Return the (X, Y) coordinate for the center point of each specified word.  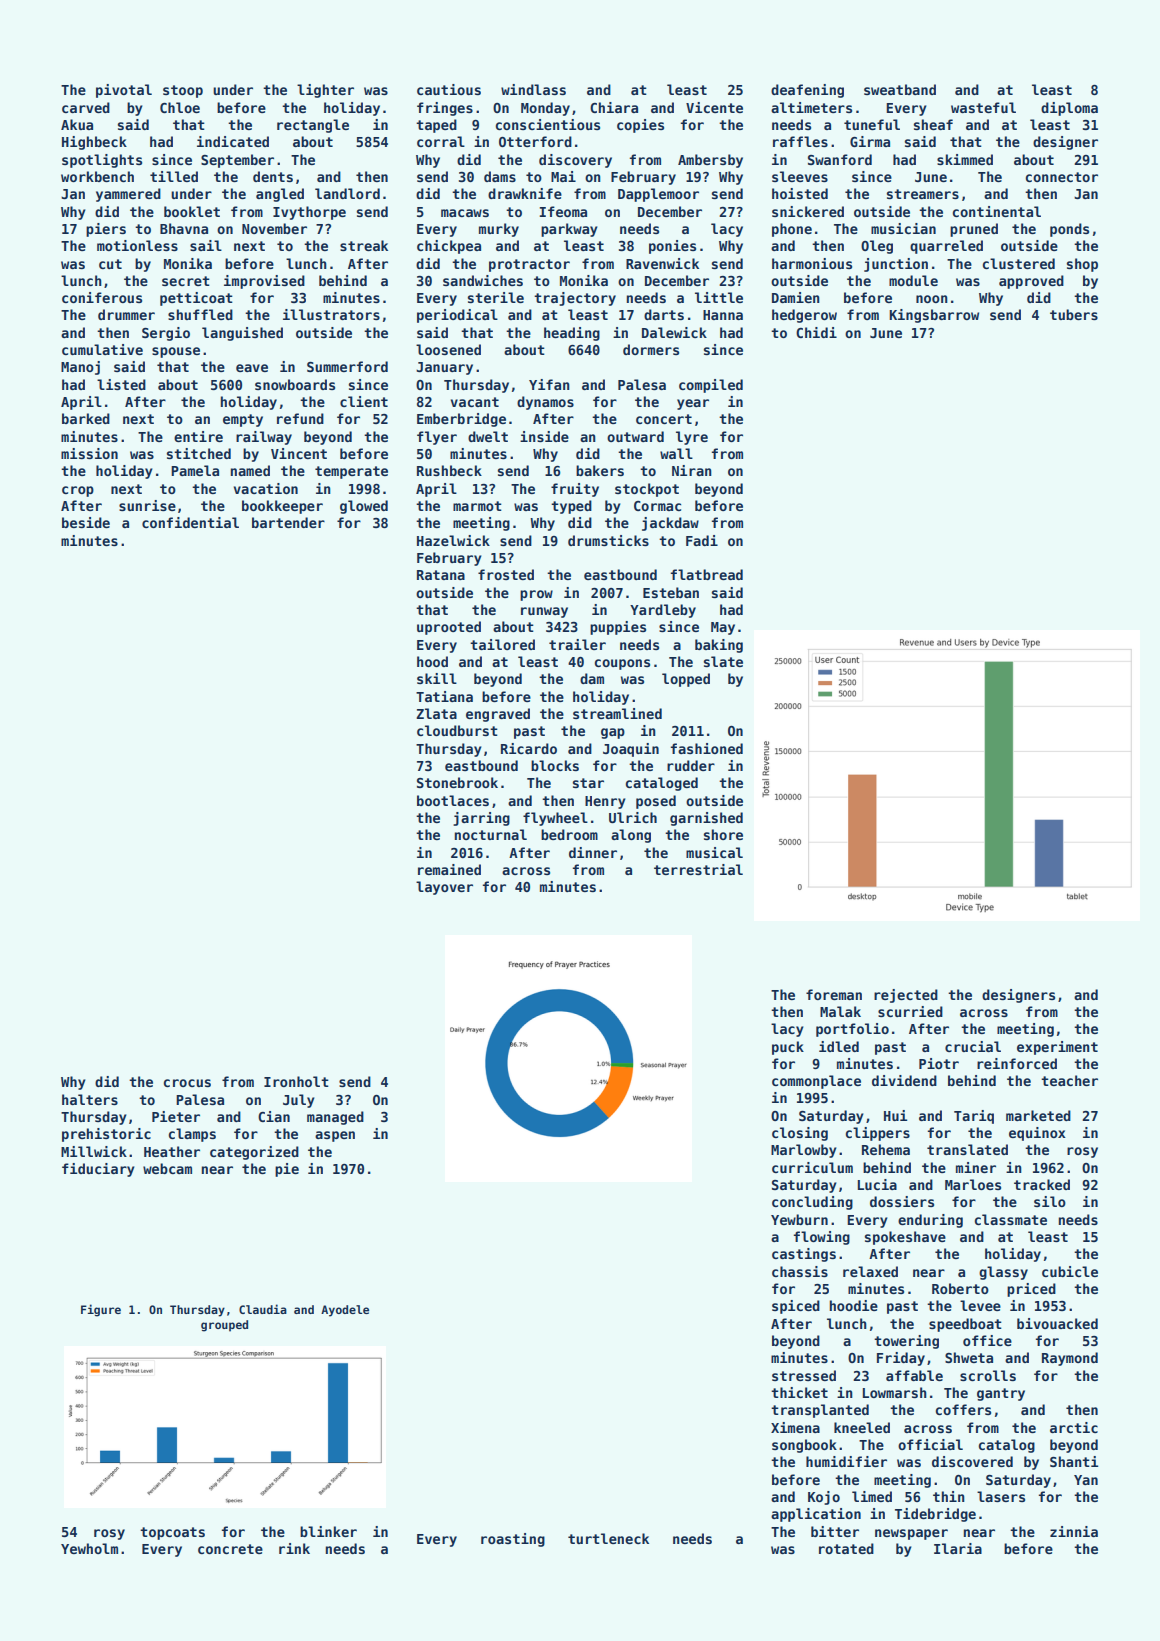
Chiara (614, 107)
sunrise (147, 505)
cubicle (1070, 1271)
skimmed (965, 159)
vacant (475, 402)
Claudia (263, 1309)
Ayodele (345, 1311)
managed (335, 1118)
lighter (325, 91)
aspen (335, 1136)
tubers (1074, 314)
